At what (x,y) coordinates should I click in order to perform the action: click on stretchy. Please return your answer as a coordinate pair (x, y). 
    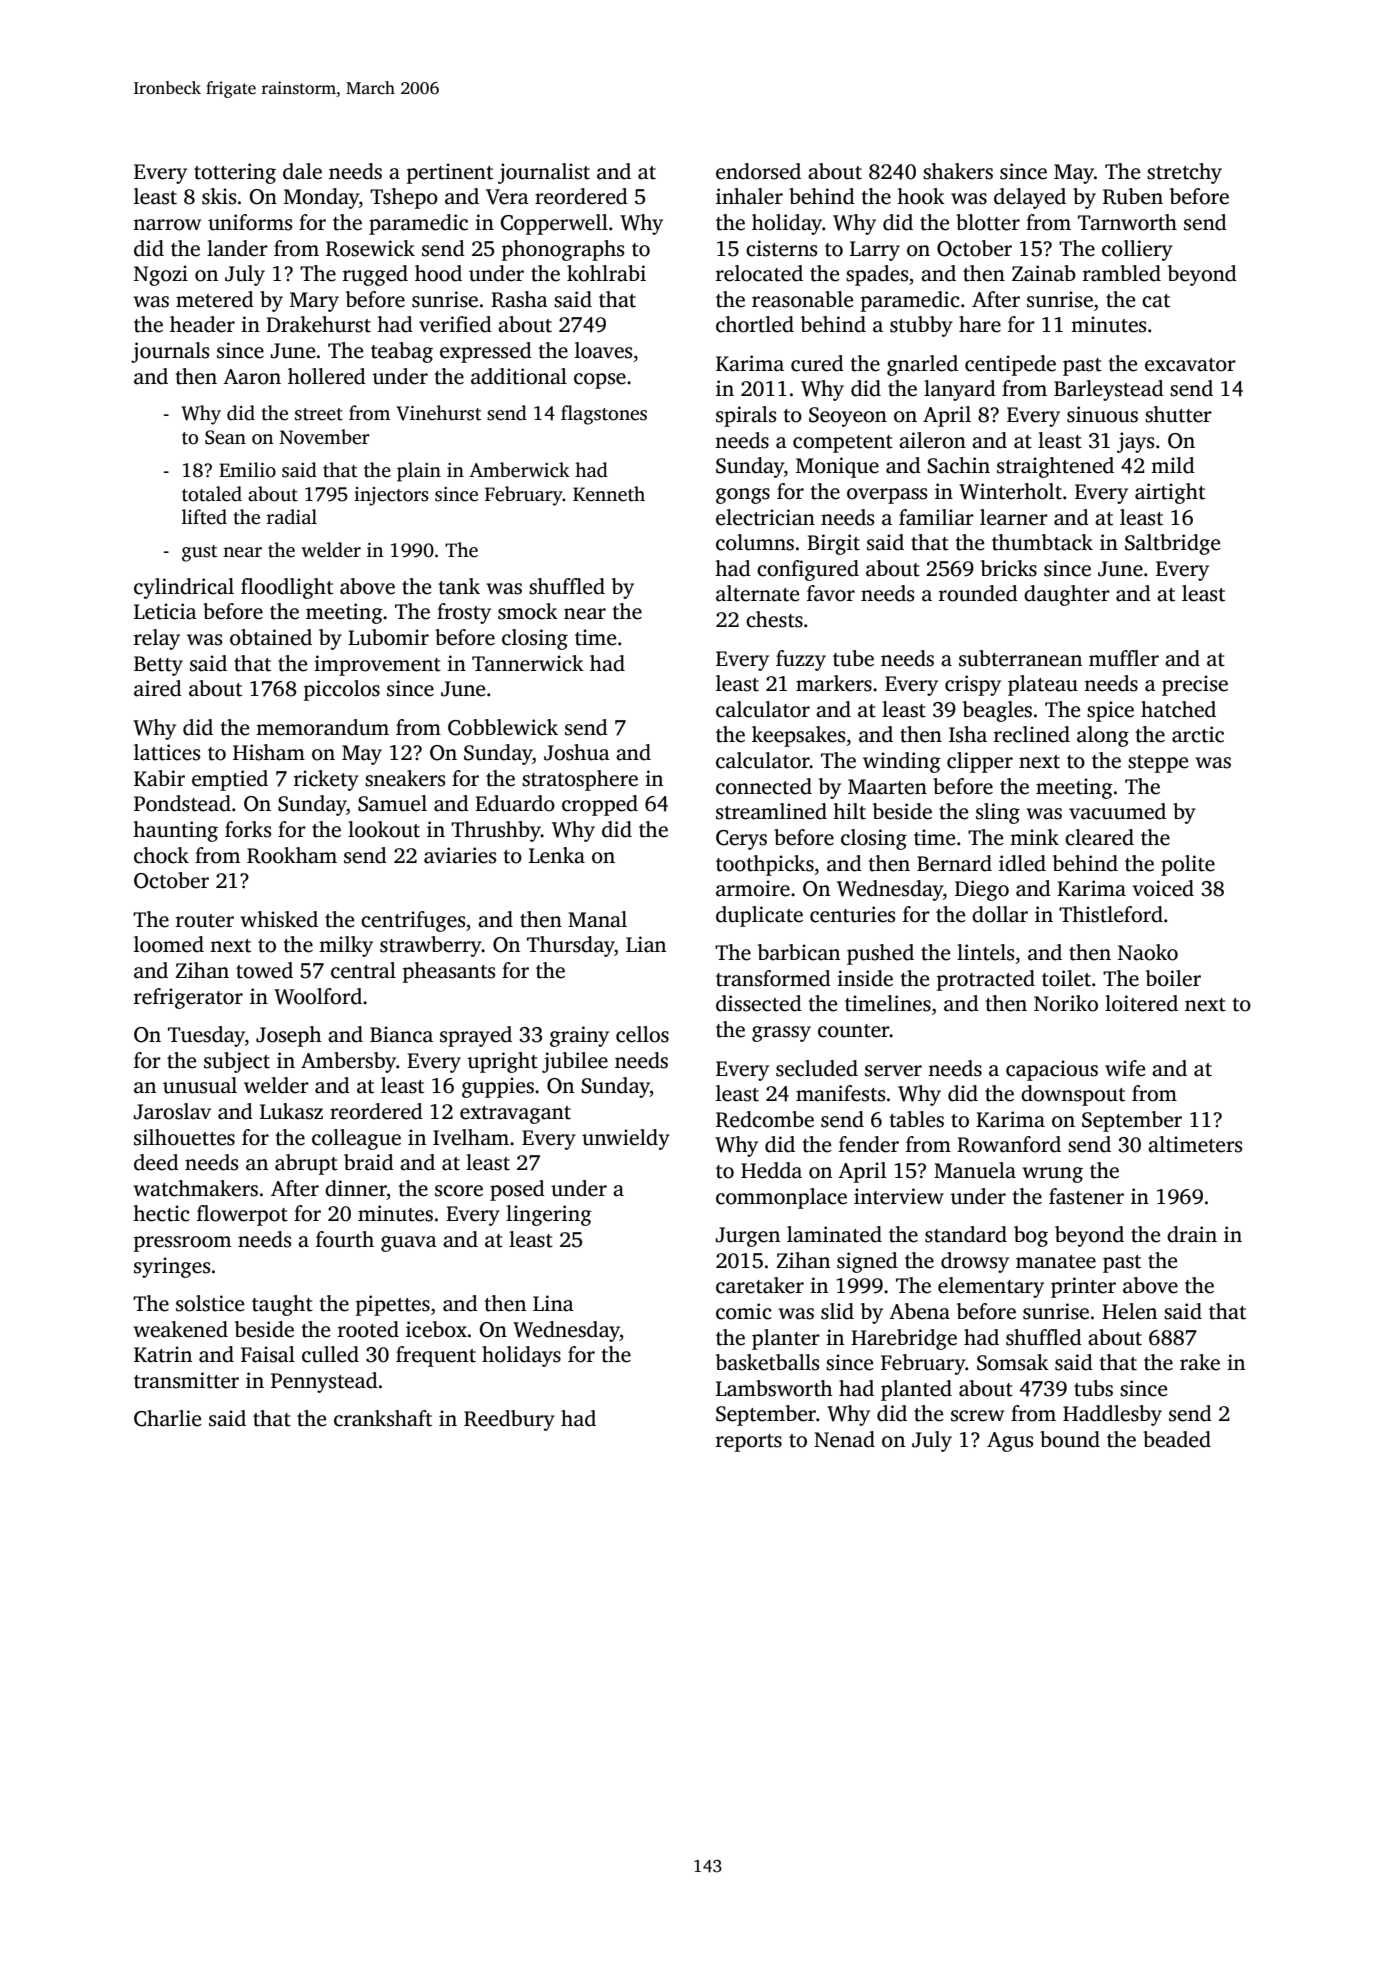
    Looking at the image, I should click on (1184, 173).
